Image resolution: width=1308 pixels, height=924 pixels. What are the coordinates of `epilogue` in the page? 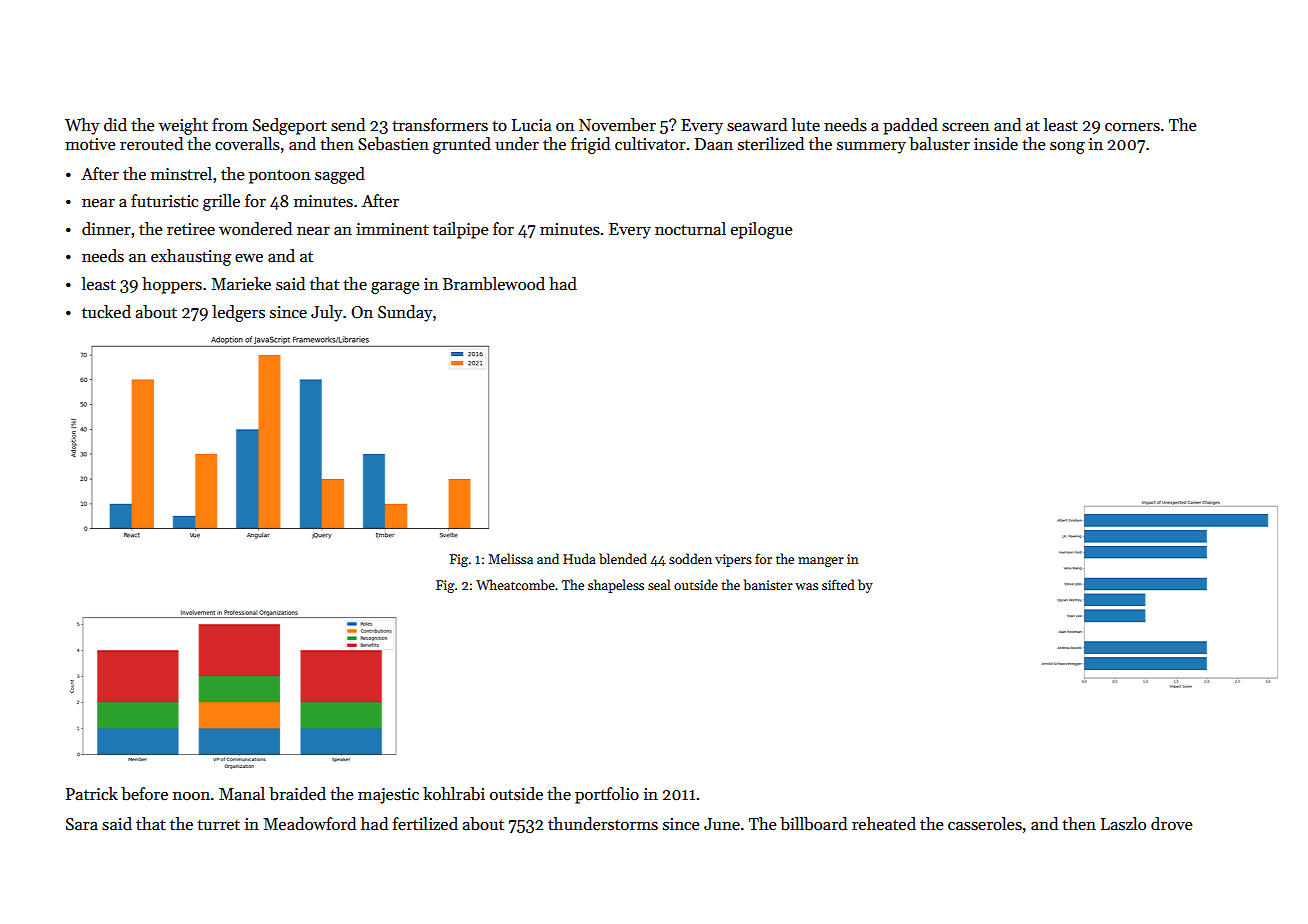 It's located at (761, 230).
